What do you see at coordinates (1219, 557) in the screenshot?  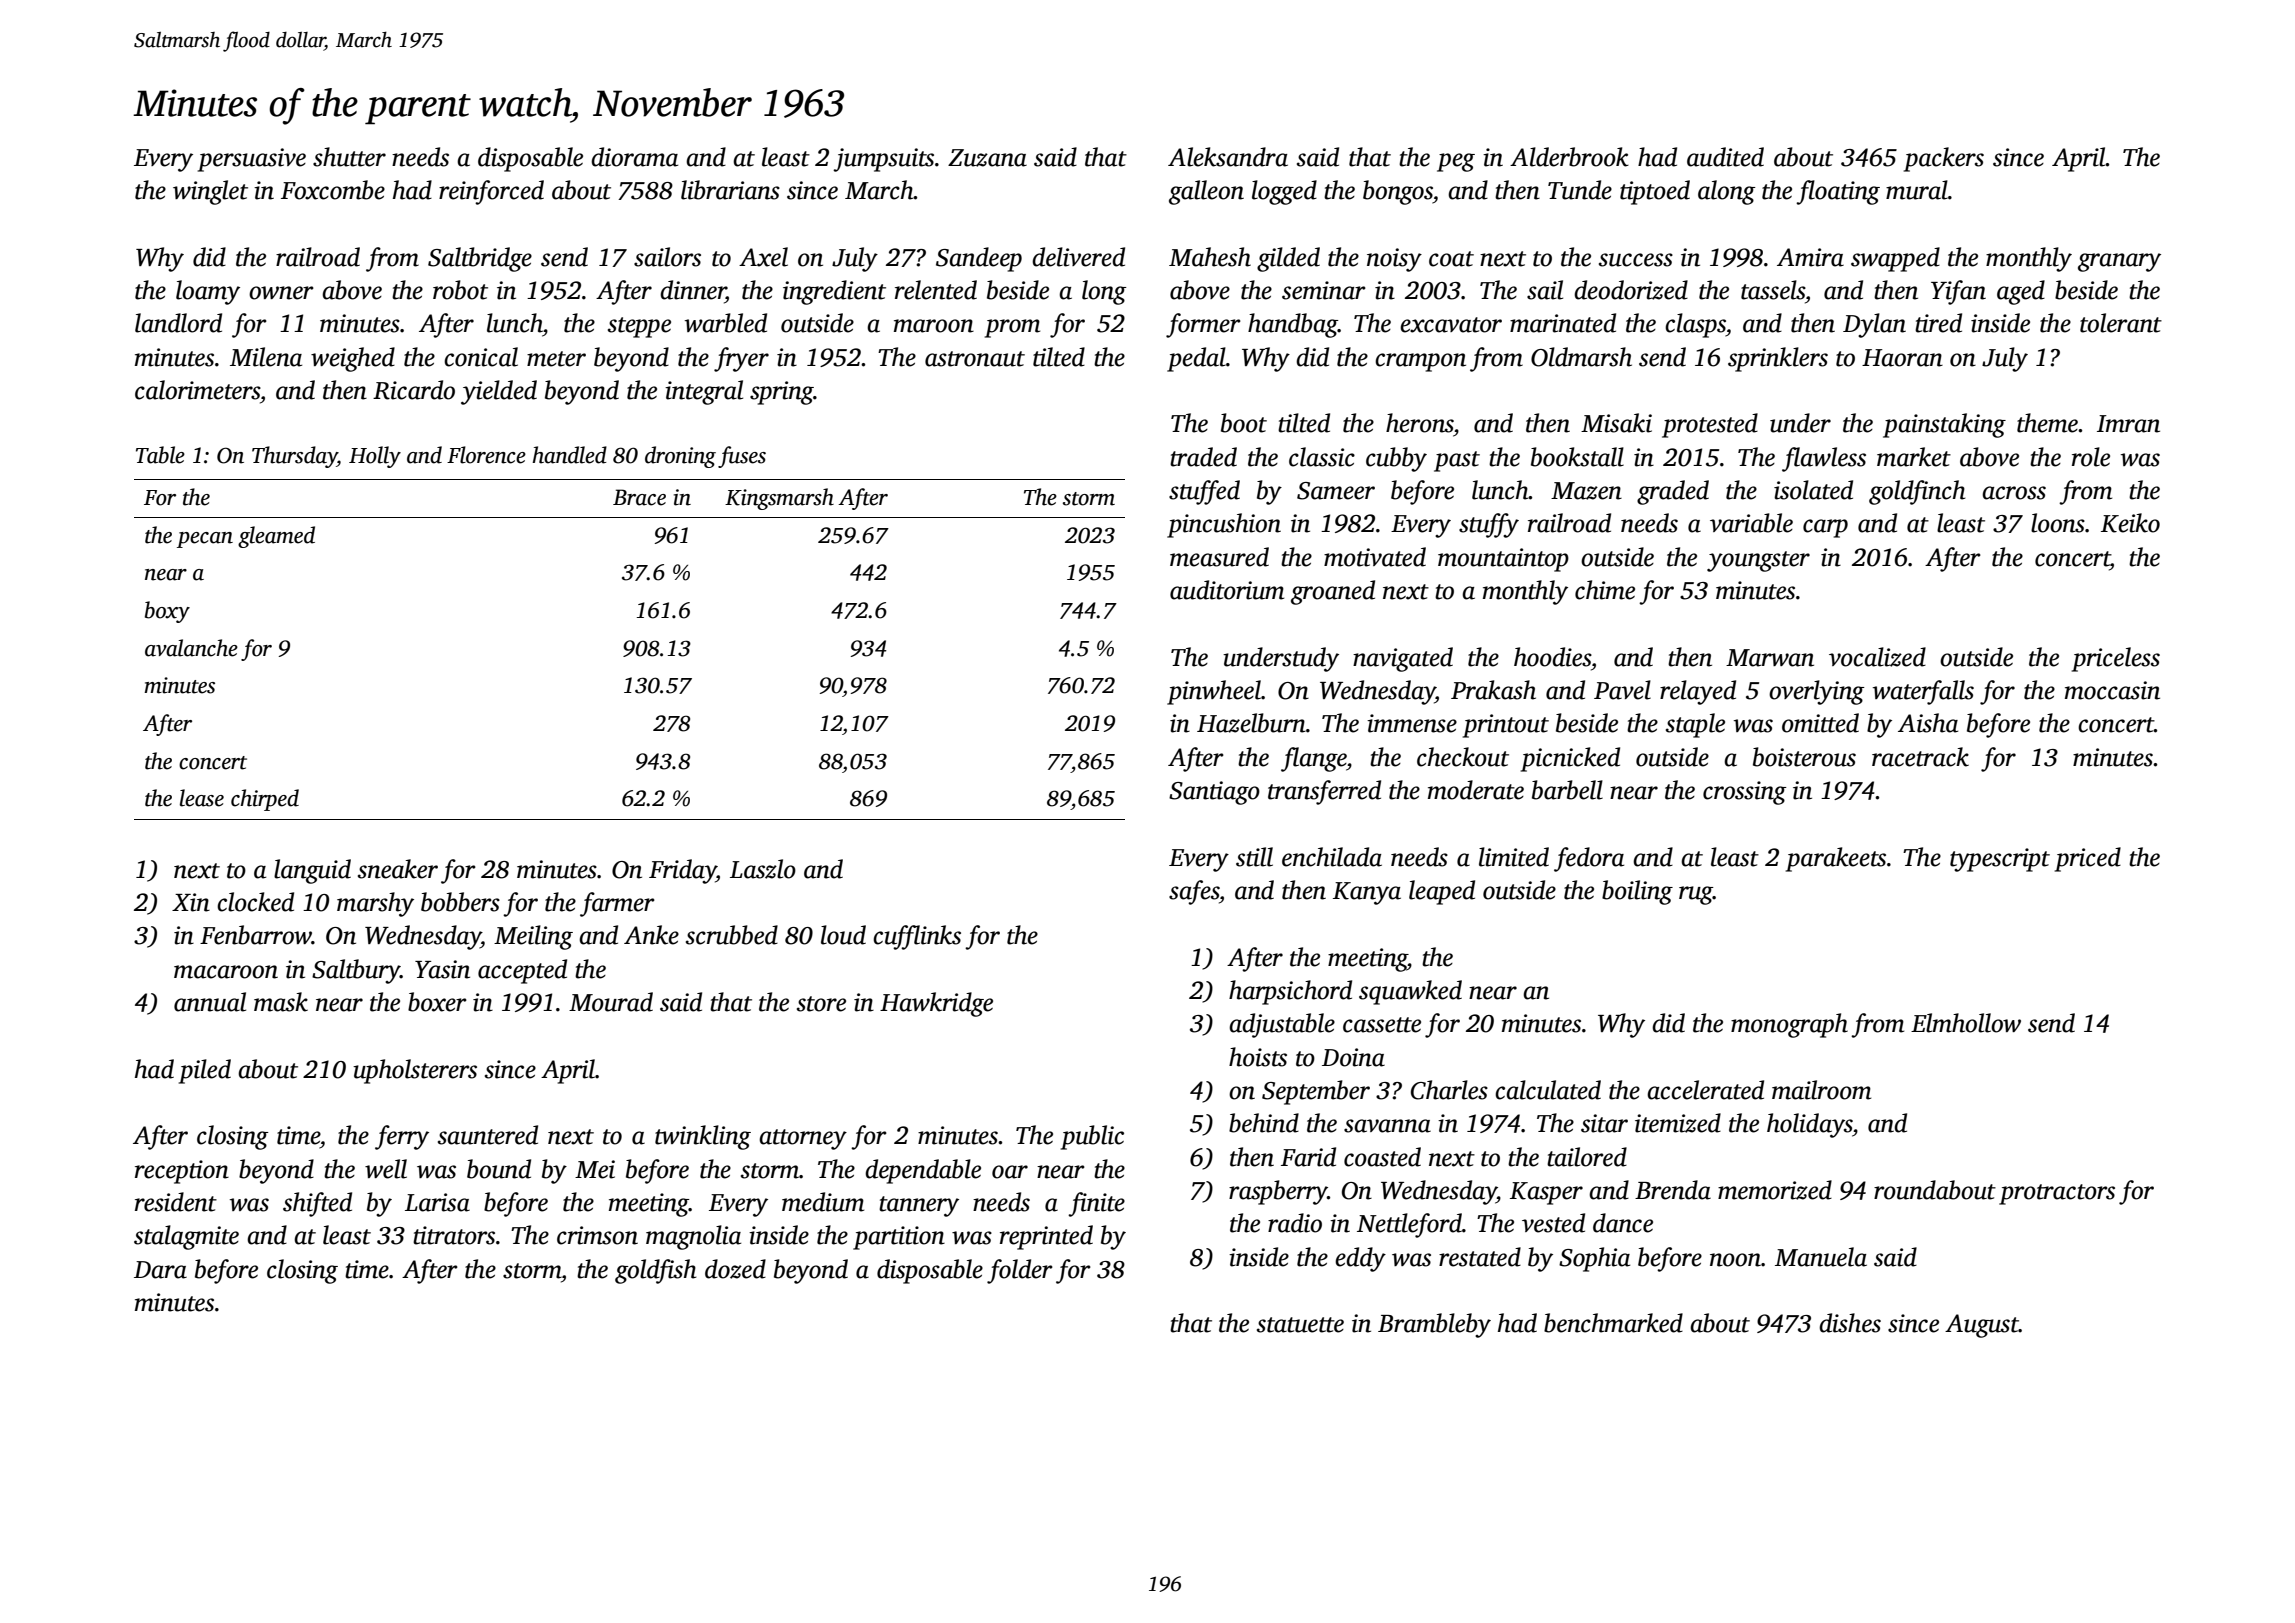 I see `measured` at bounding box center [1219, 557].
